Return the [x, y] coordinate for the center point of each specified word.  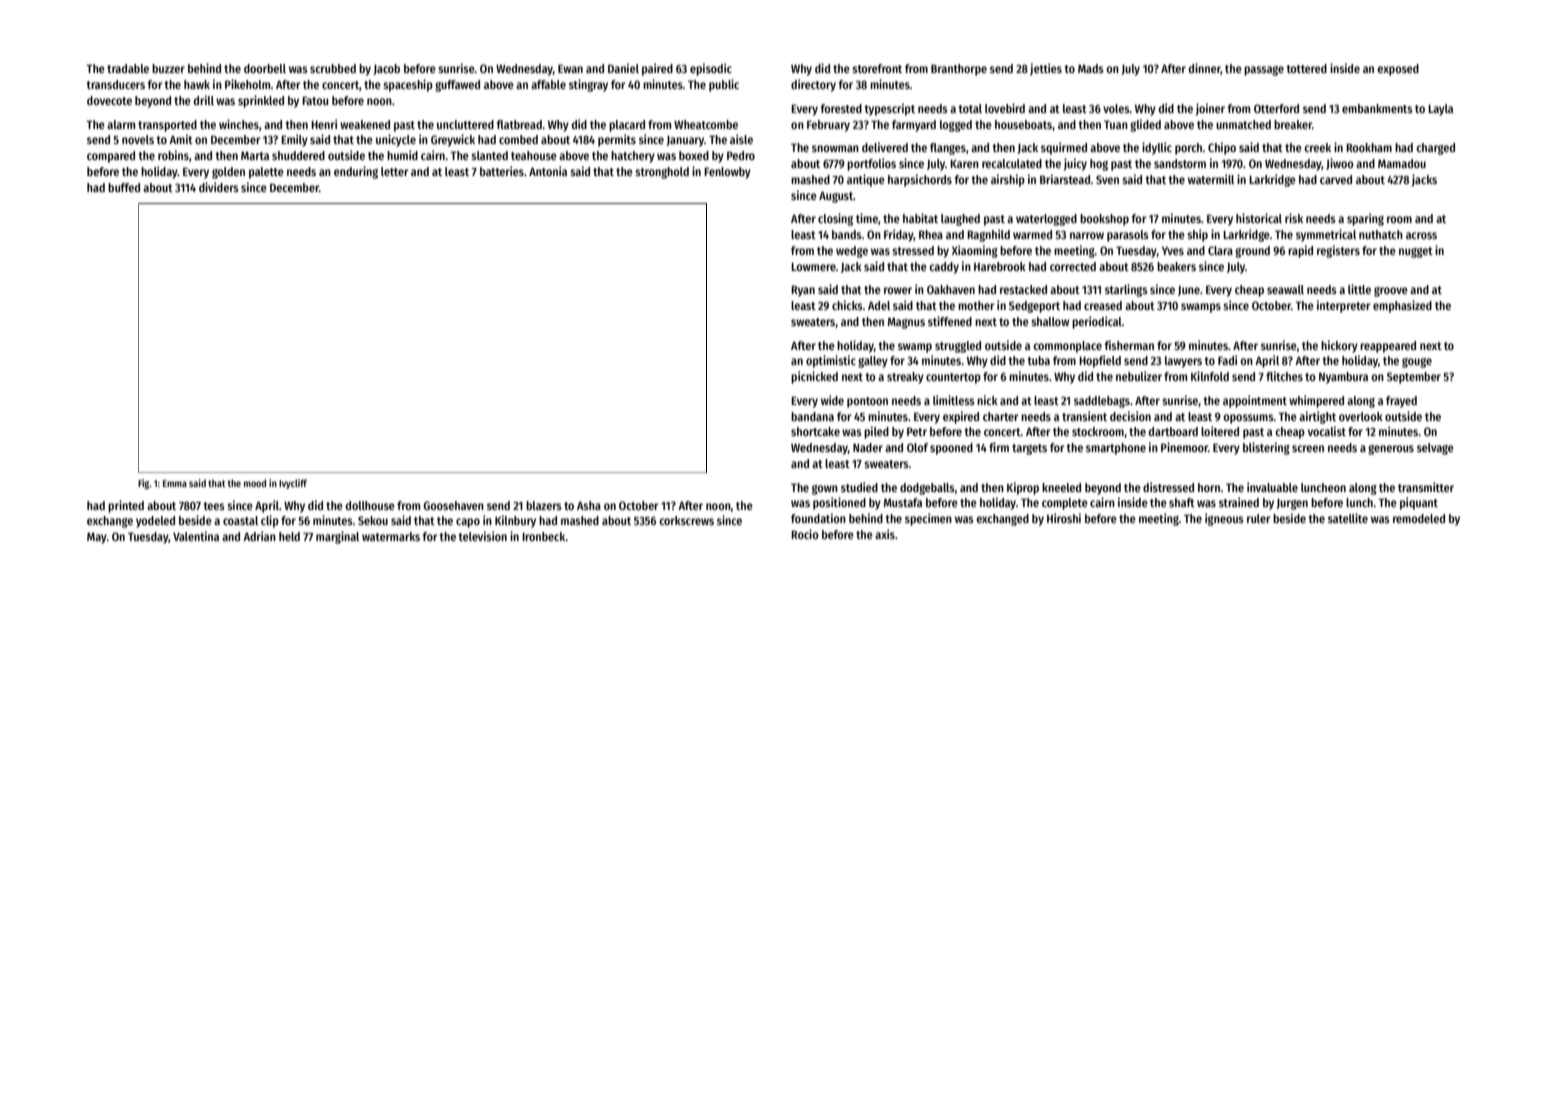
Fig [144, 484]
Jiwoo [1340, 164]
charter [1000, 416]
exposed [1398, 70]
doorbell [265, 68]
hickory [1339, 346]
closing [835, 219]
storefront [877, 68]
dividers [219, 187]
